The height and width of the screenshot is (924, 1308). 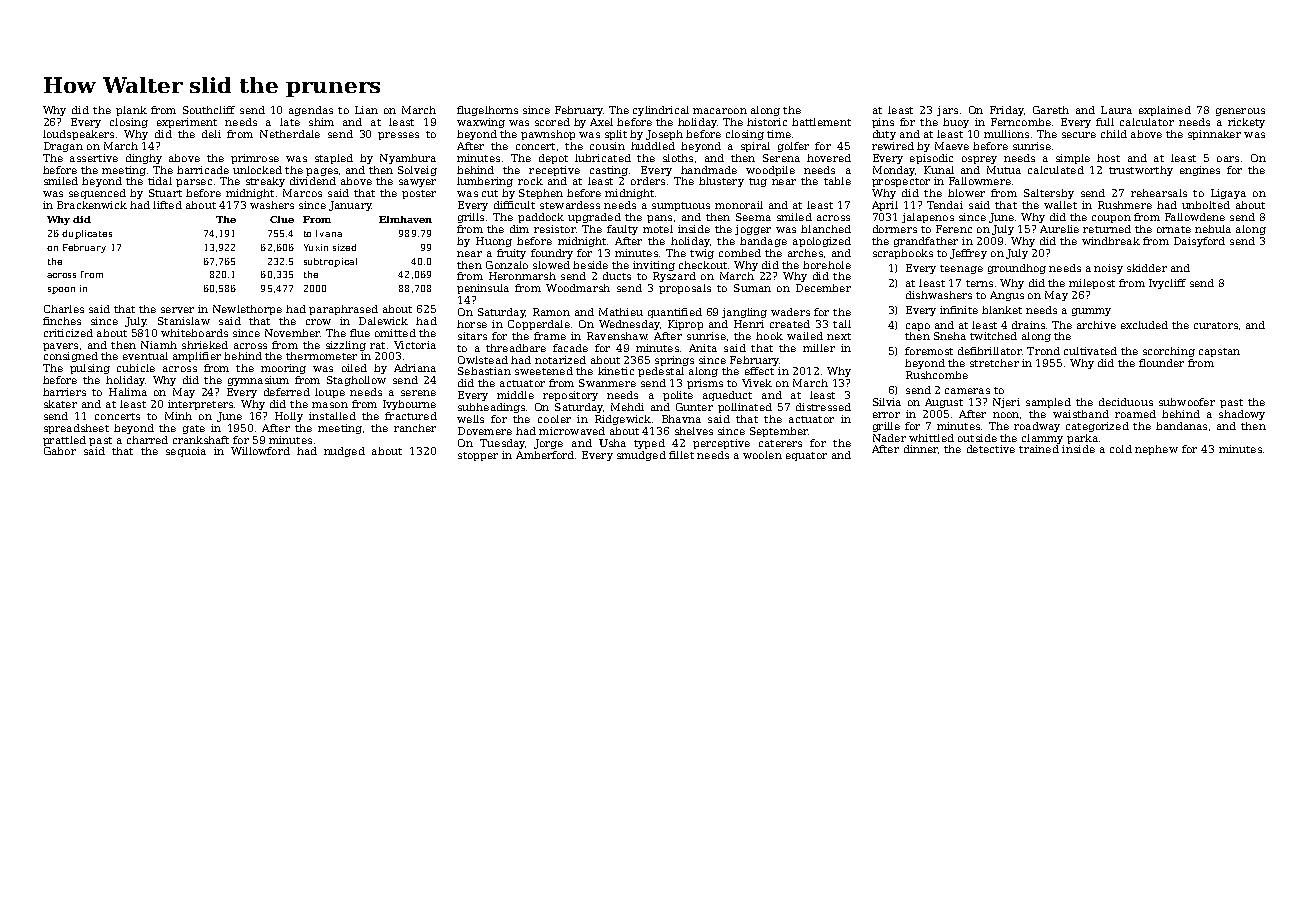 I want to click on nebula, so click(x=1213, y=229).
